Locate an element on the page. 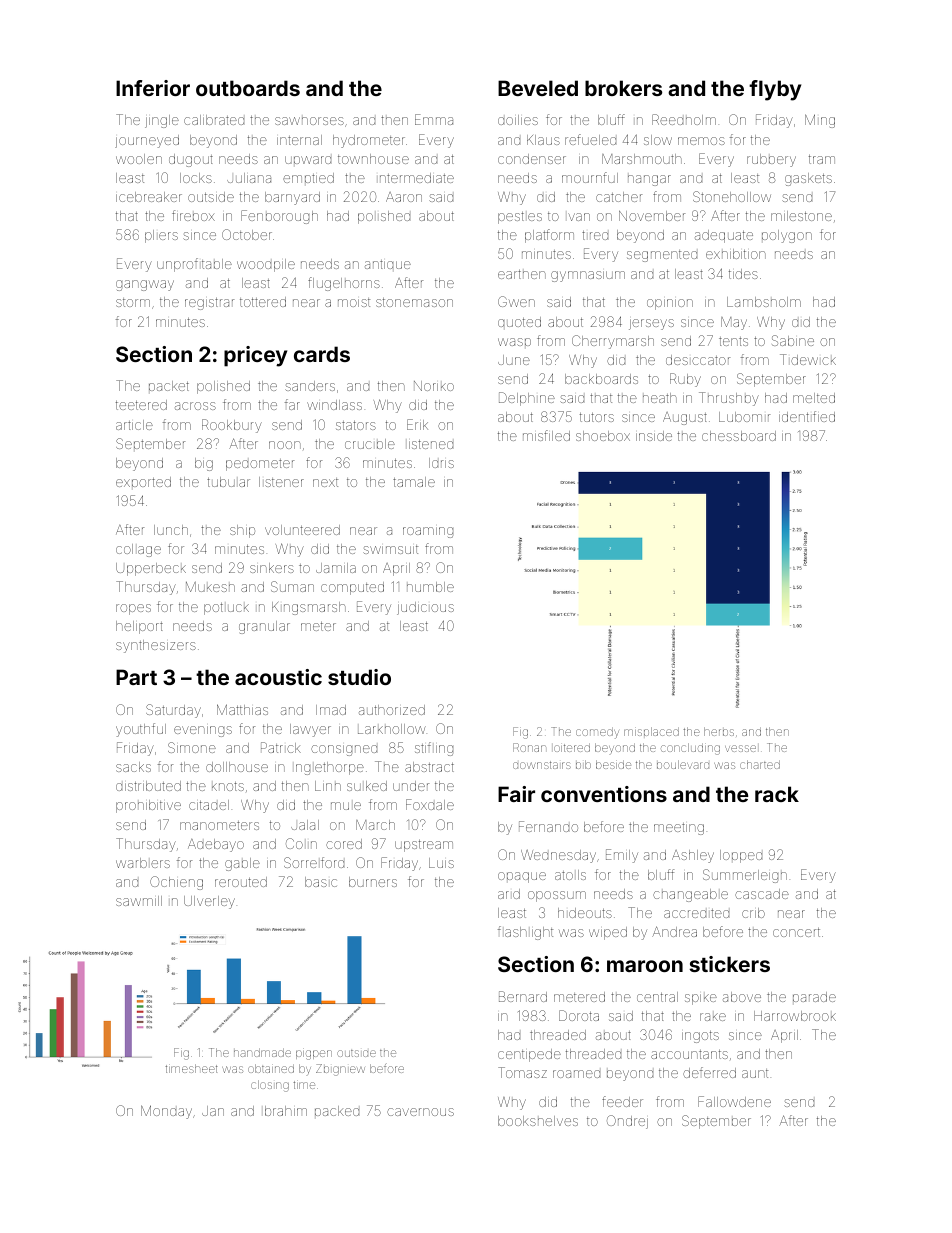 This page has height=1233, width=952. Aaron is located at coordinates (404, 197).
